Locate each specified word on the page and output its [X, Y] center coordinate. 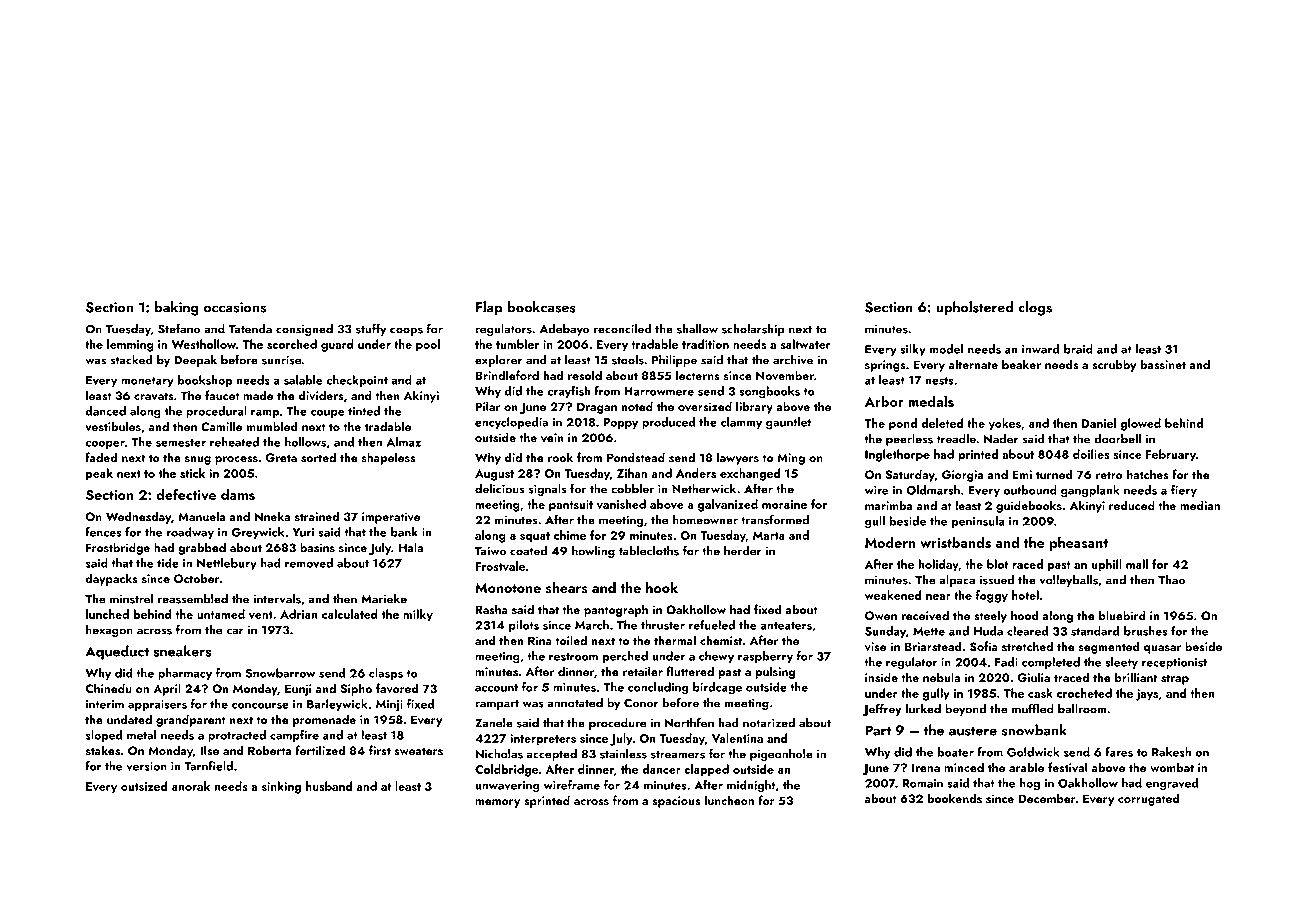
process [236, 460]
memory [497, 803]
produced [668, 423]
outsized [144, 786]
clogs [1035, 308]
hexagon [109, 631]
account [496, 688]
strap [1175, 679]
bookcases [542, 307]
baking [177, 308]
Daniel [1099, 423]
